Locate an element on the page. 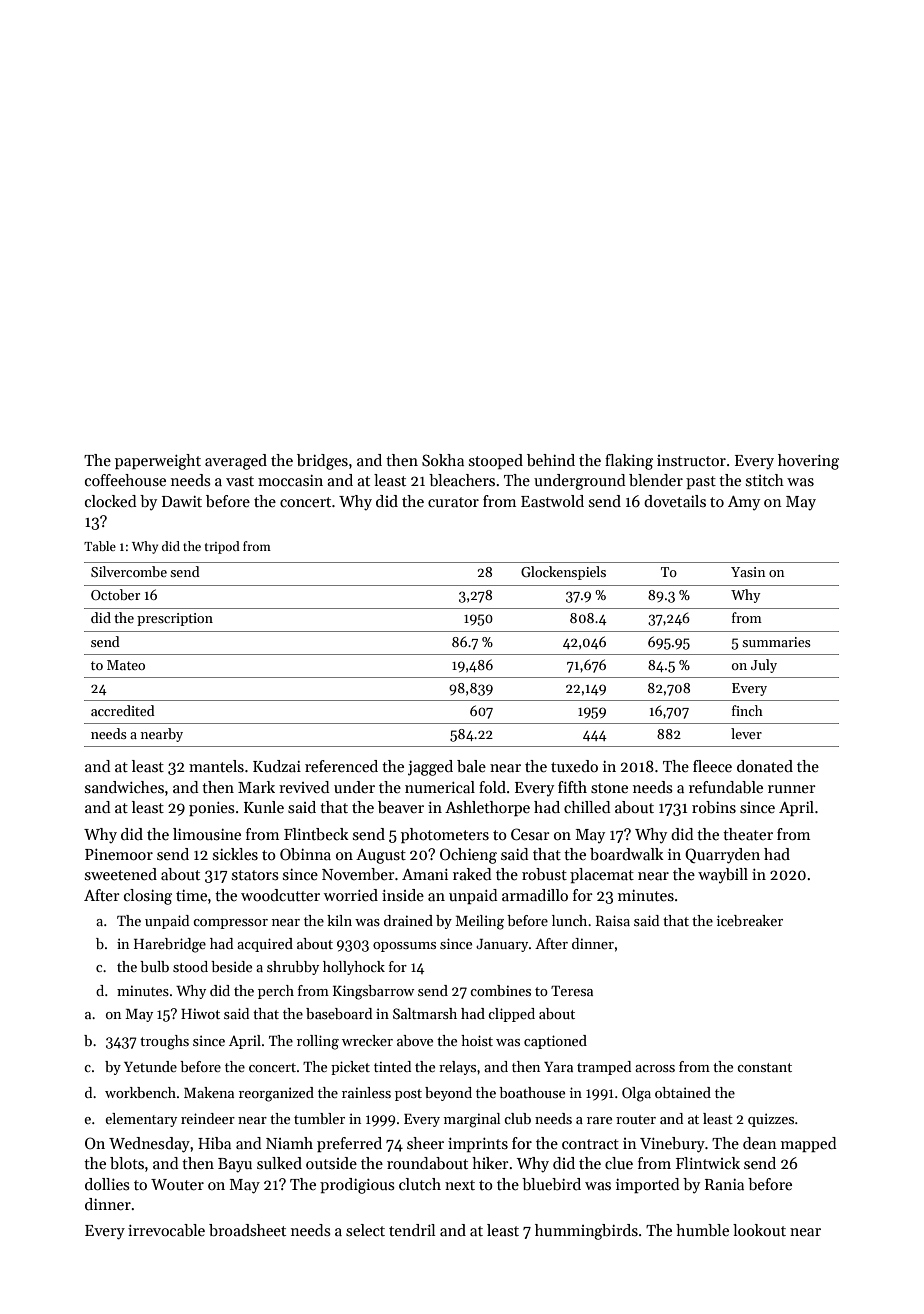 This image has height=1314, width=924. reorganized is located at coordinates (276, 1094).
